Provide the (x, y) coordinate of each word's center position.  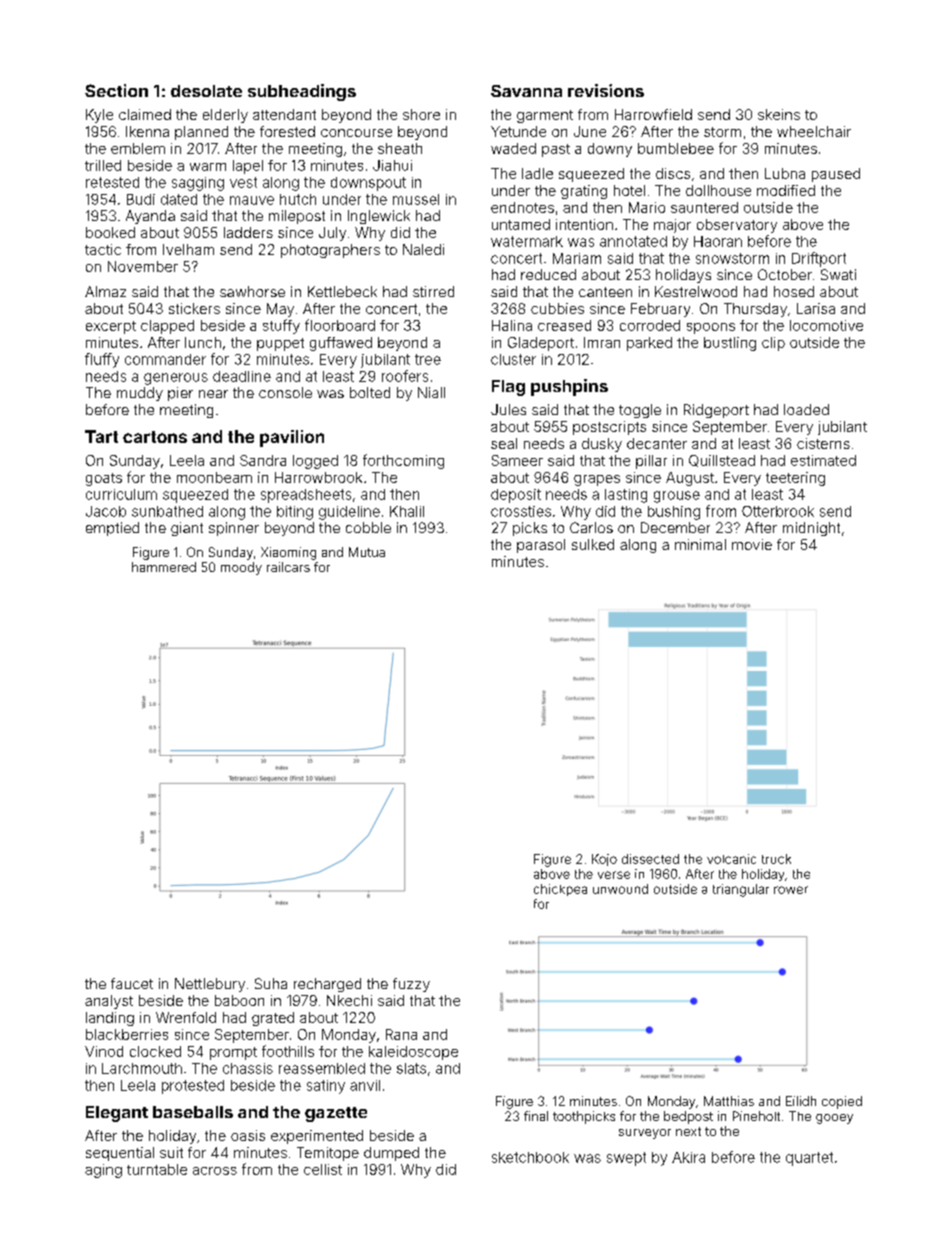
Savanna (526, 91)
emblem (138, 148)
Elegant (117, 1114)
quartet (809, 1159)
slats (411, 1068)
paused (836, 175)
